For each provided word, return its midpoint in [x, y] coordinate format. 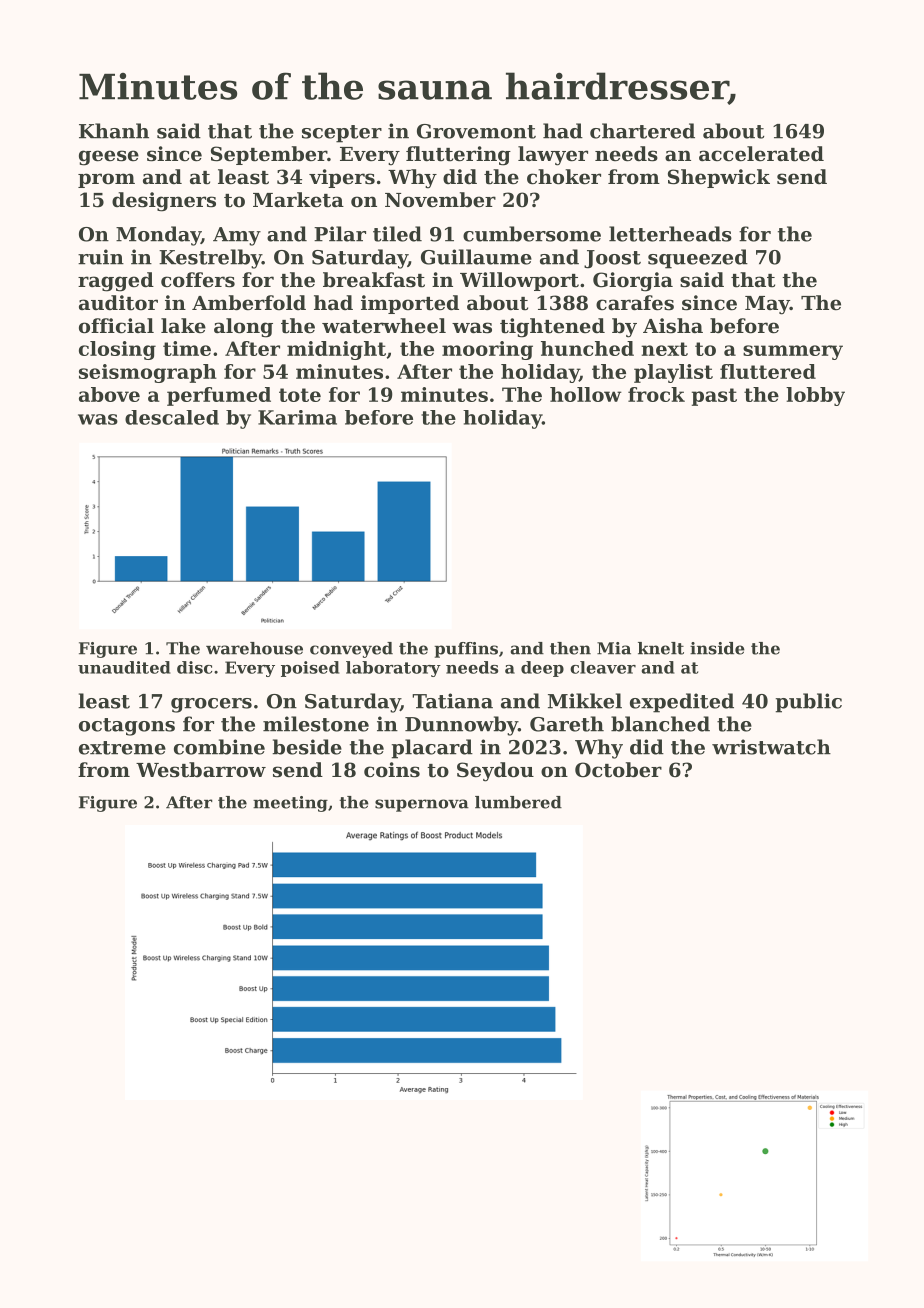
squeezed [698, 259]
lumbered [518, 802]
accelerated [761, 154]
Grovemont [476, 131]
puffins [466, 650]
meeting [290, 804]
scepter [342, 134]
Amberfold [249, 303]
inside [717, 648]
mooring [487, 350]
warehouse [254, 648]
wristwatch [771, 747]
